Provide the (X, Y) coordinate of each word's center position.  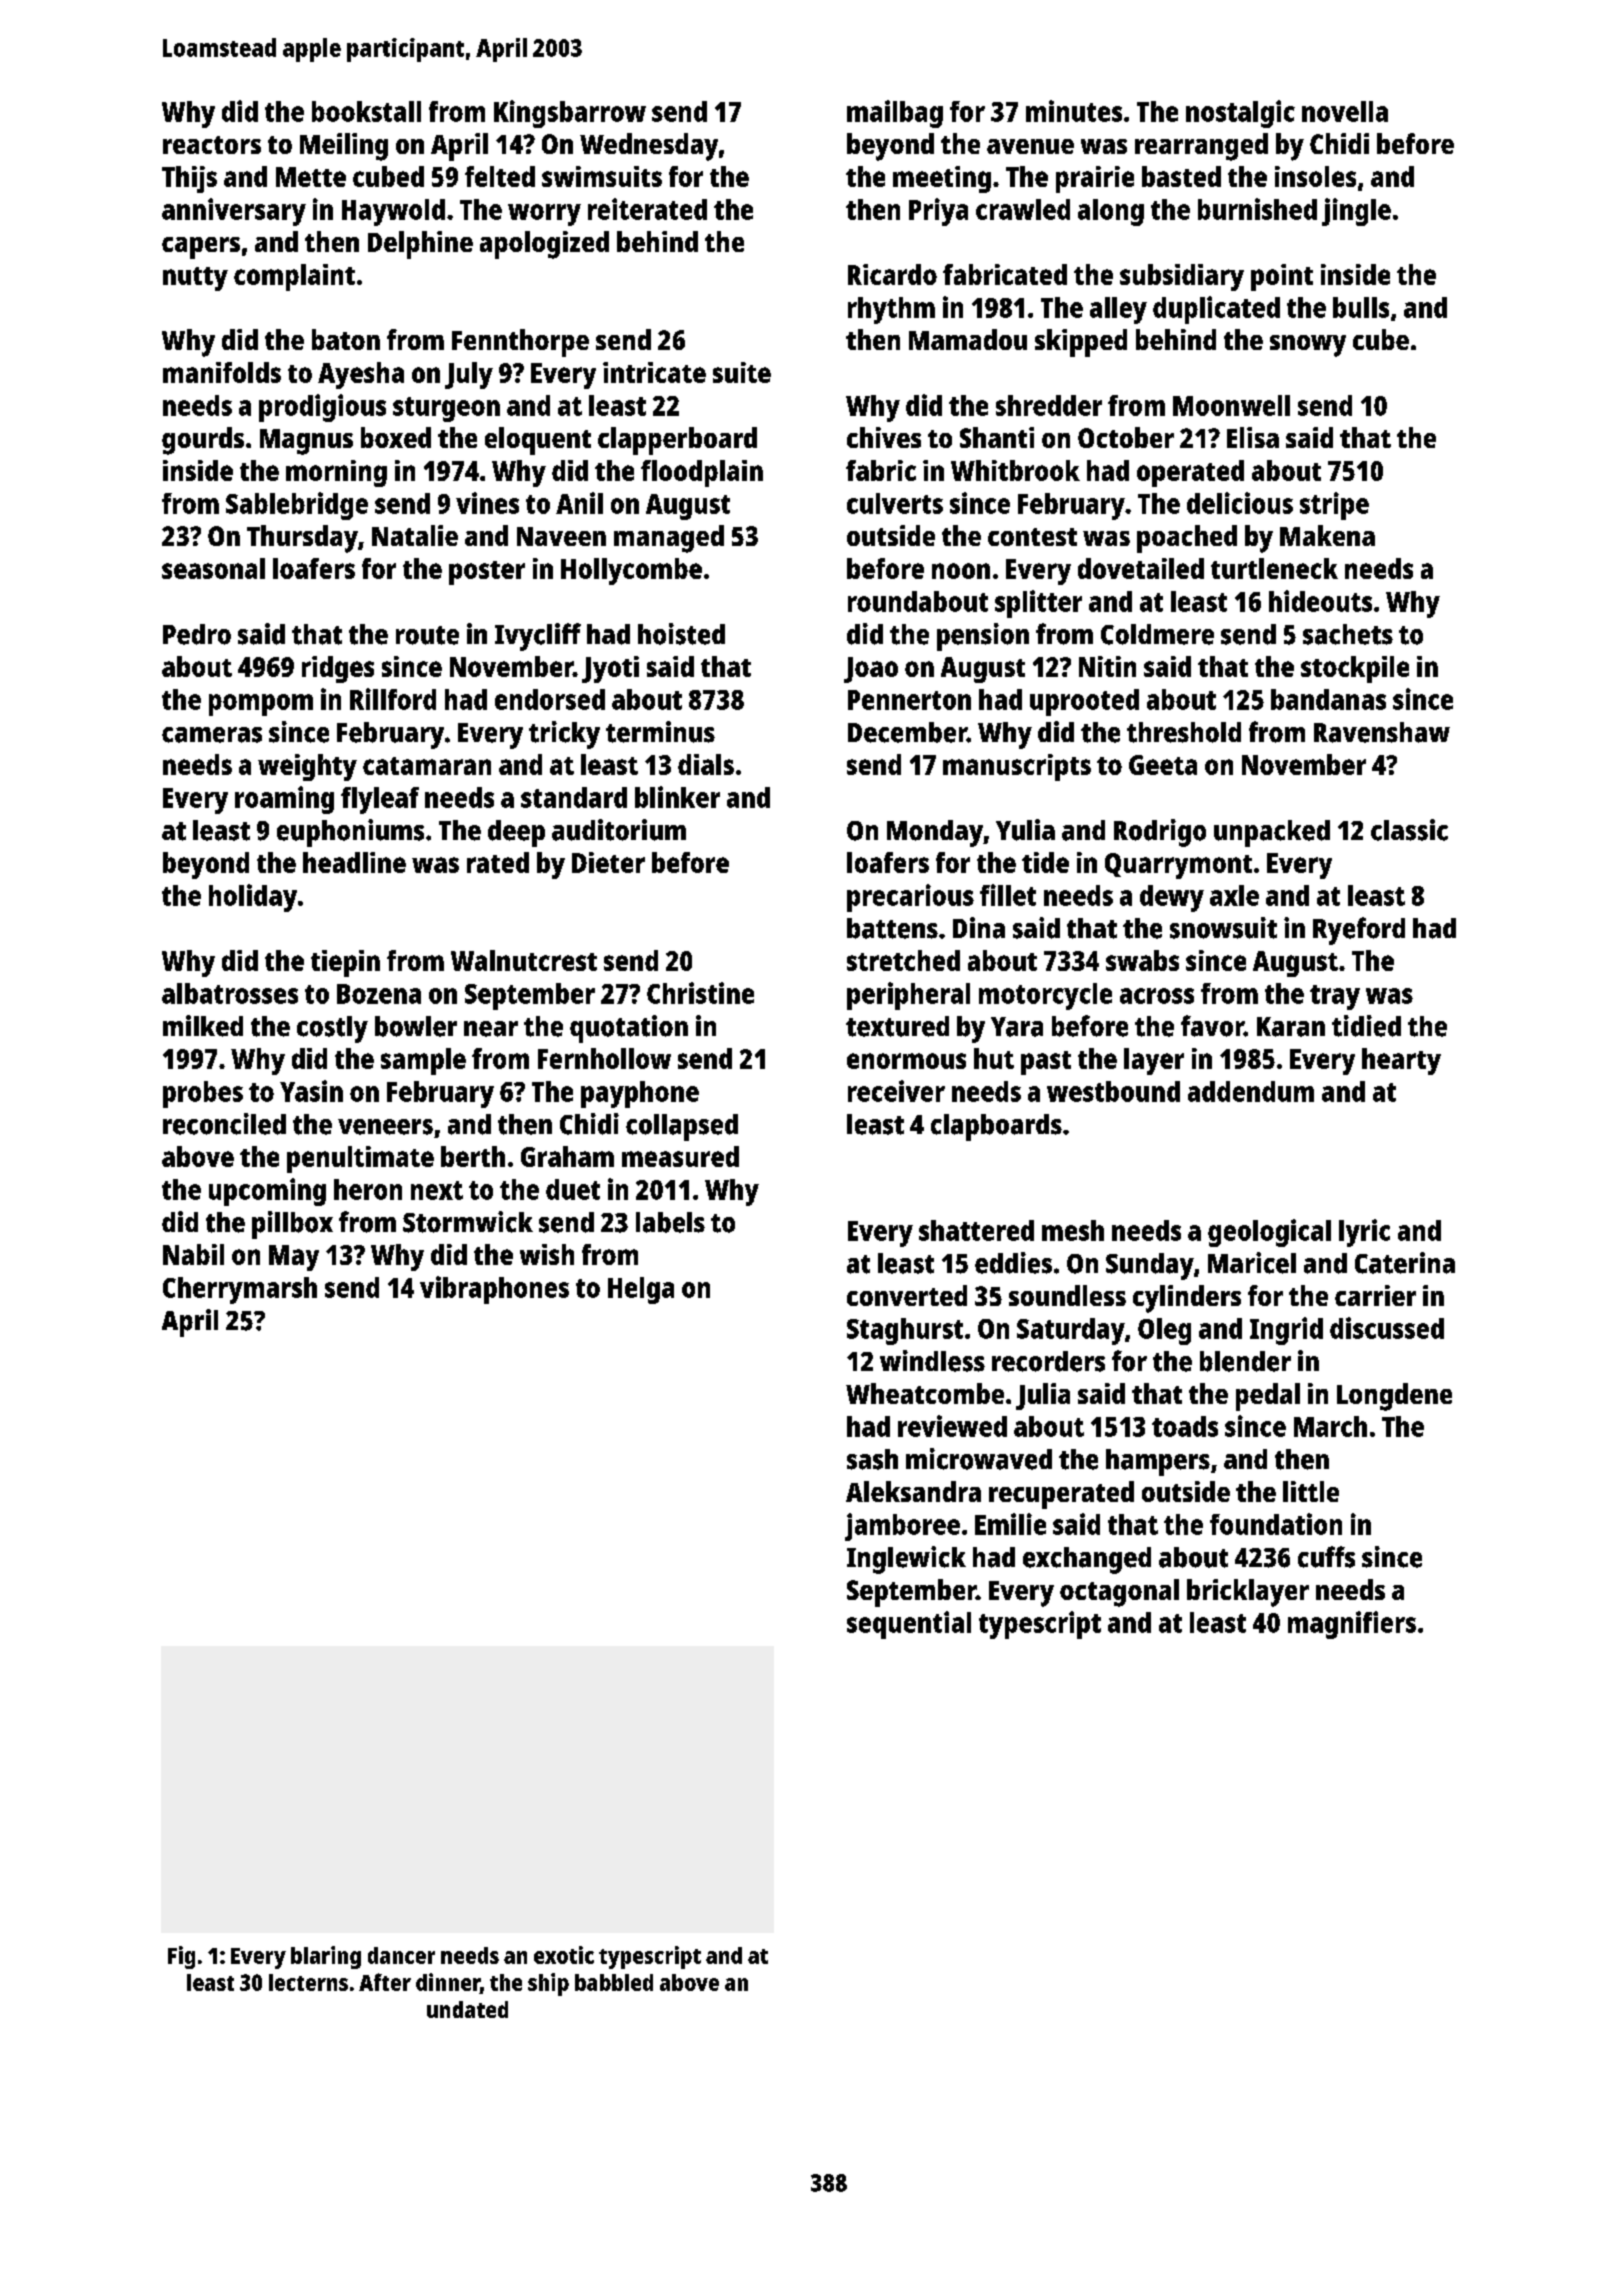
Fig (181, 1957)
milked (203, 1026)
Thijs (189, 179)
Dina (979, 928)
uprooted (1084, 702)
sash (872, 1459)
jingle (1356, 212)
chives (884, 437)
